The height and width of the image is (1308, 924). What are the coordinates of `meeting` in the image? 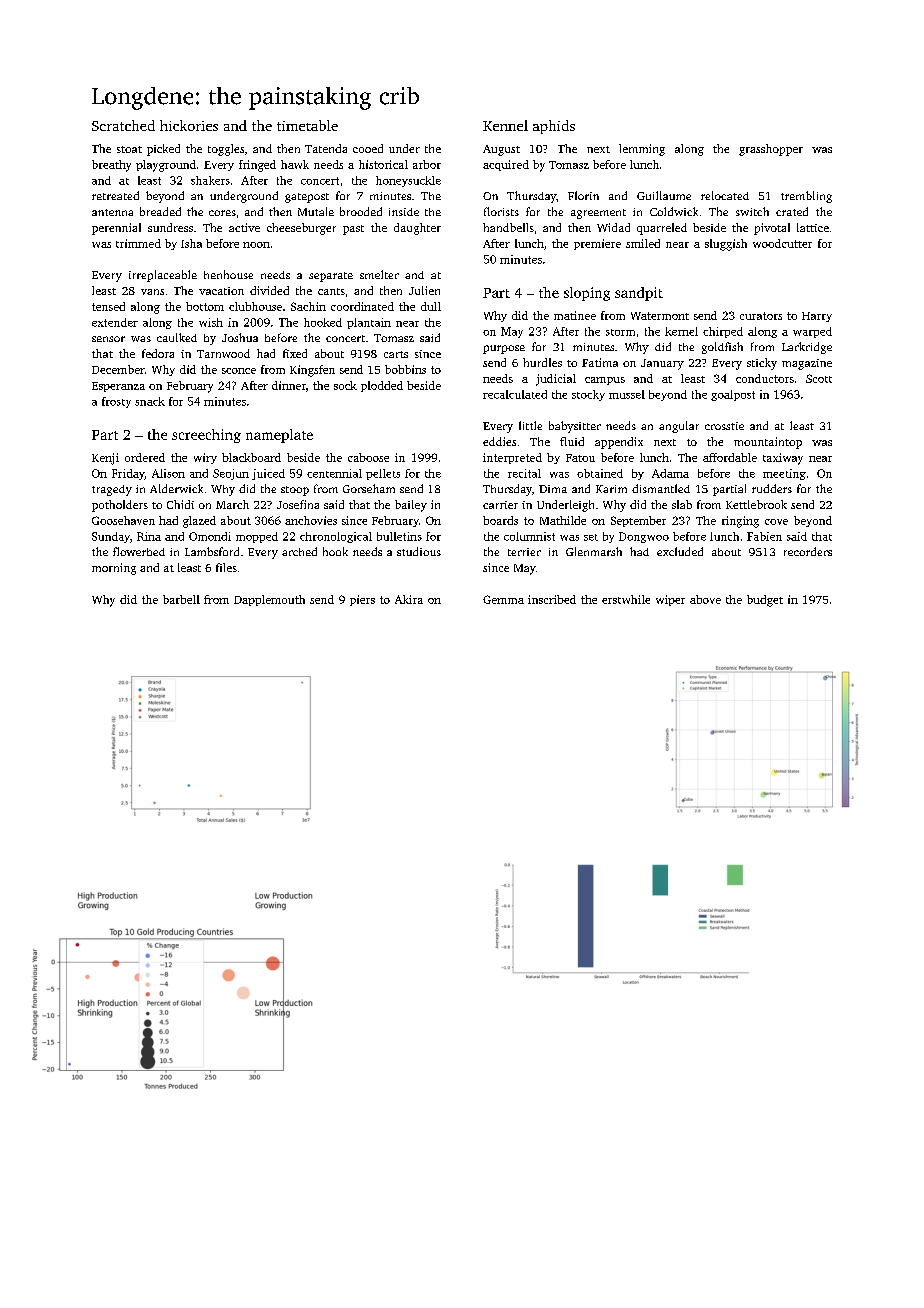 It's located at (784, 474).
